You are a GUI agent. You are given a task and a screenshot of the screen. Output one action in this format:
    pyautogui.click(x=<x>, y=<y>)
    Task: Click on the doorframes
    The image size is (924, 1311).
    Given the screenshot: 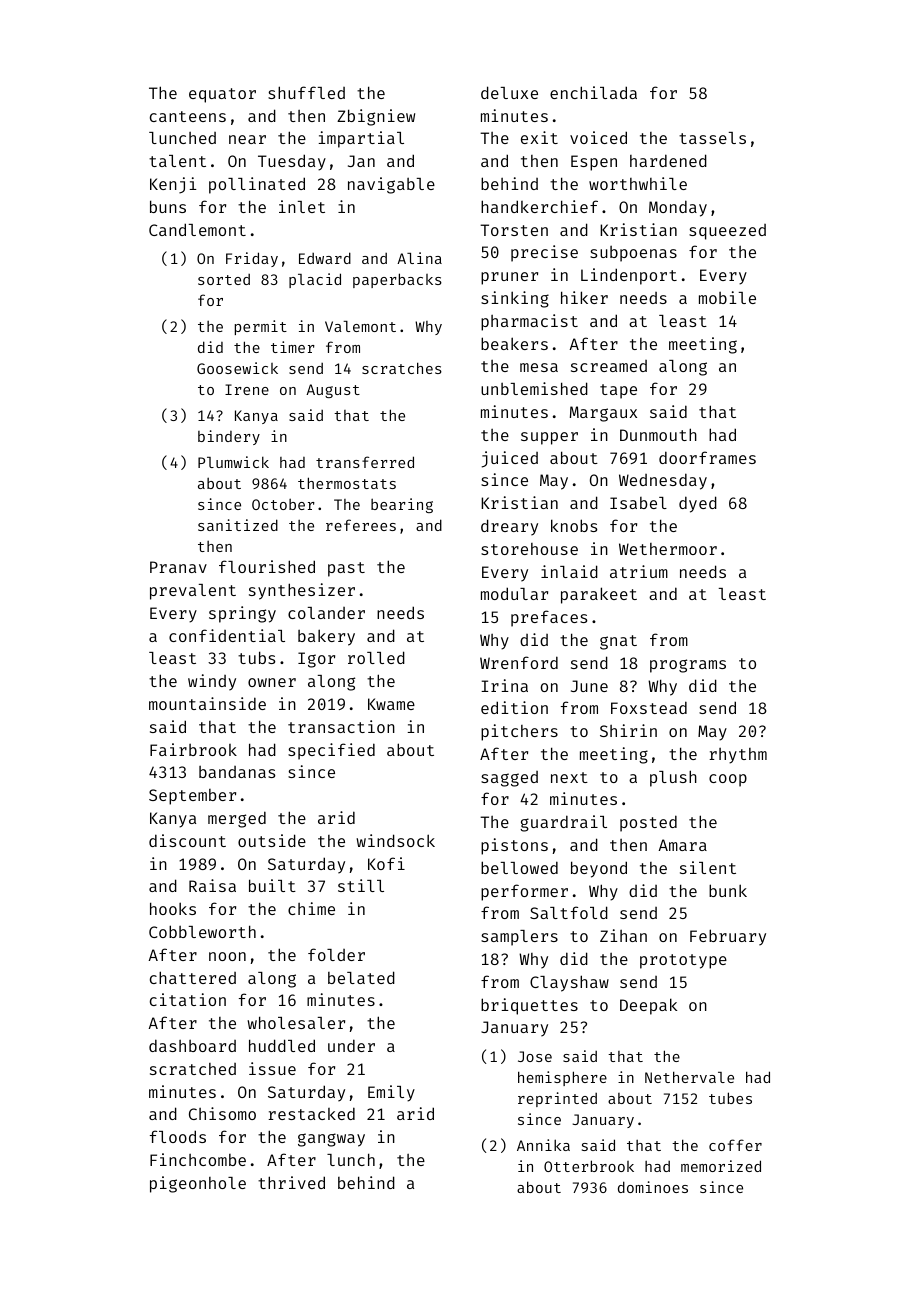 What is the action you would take?
    pyautogui.click(x=707, y=457)
